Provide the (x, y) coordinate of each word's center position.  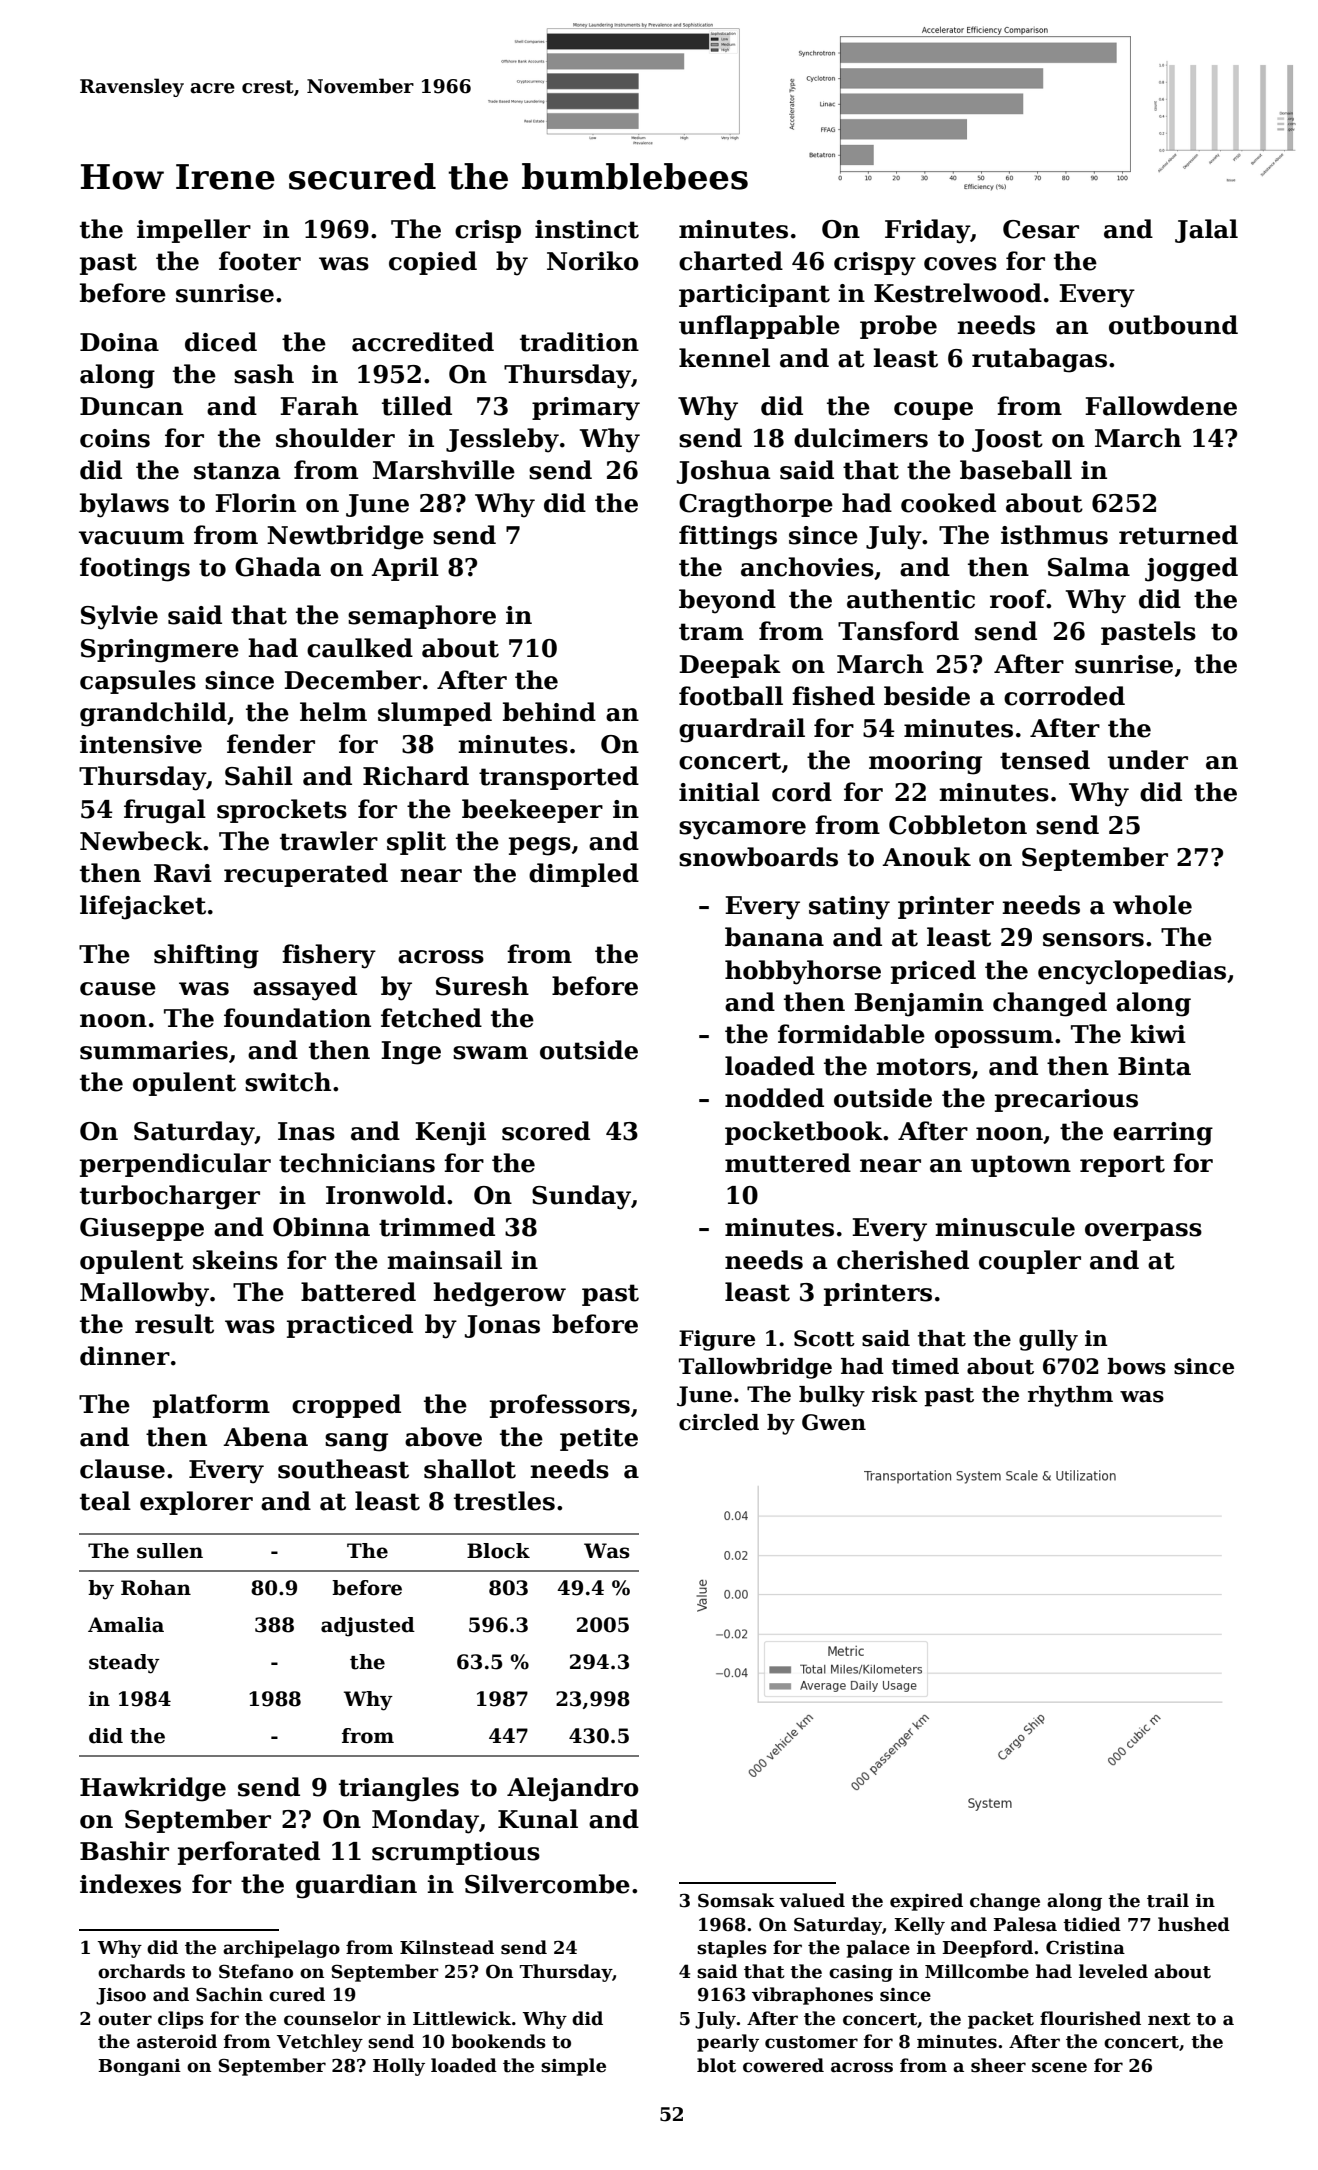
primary (586, 409)
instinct (587, 229)
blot (716, 2065)
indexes (130, 1884)
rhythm (1070, 1396)
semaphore (422, 617)
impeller (194, 231)
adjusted (368, 1627)
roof (1018, 599)
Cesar (1041, 229)
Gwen (834, 1422)
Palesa (1025, 1924)
